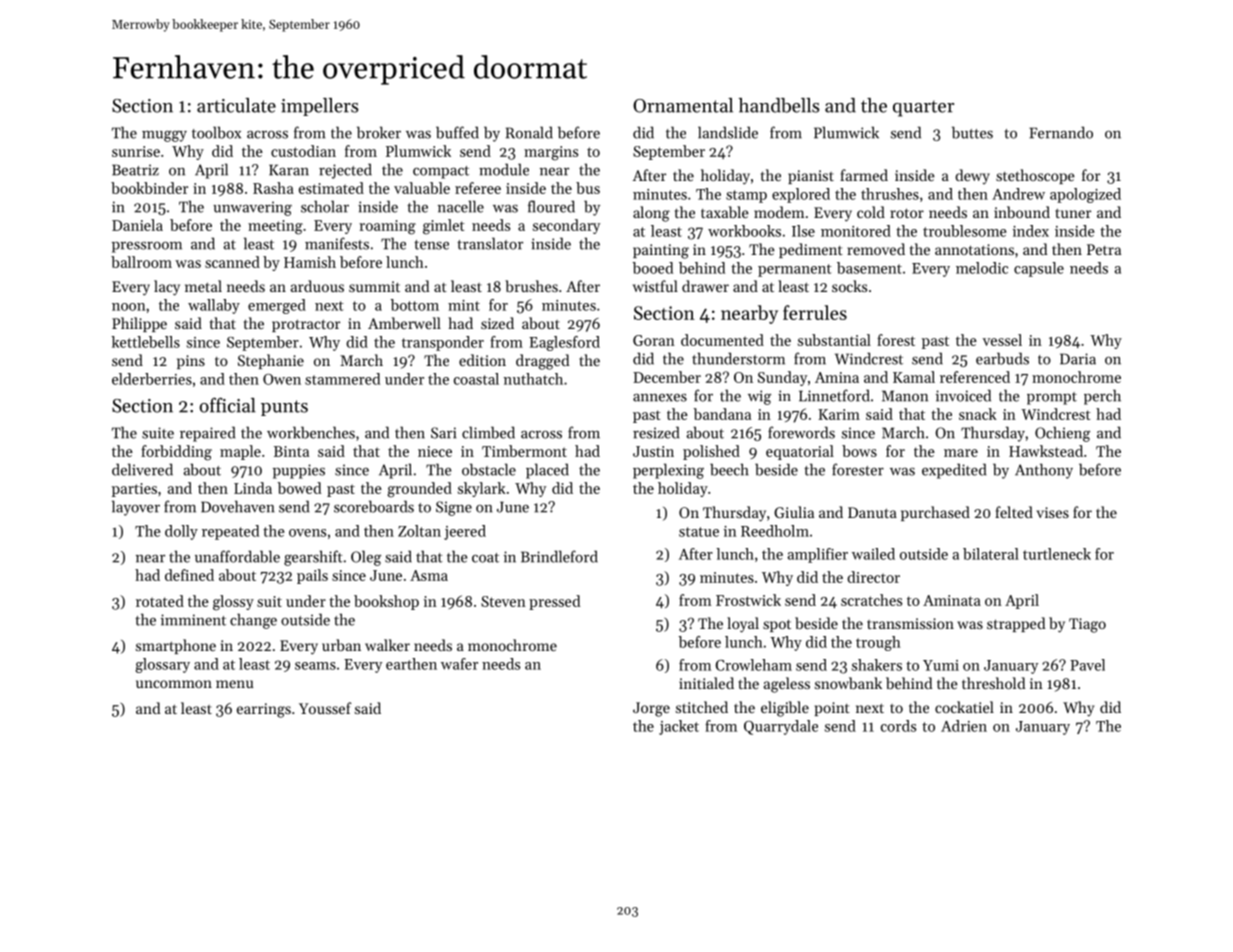  Describe the element at coordinates (271, 361) in the image. I see `Stephanie` at that location.
